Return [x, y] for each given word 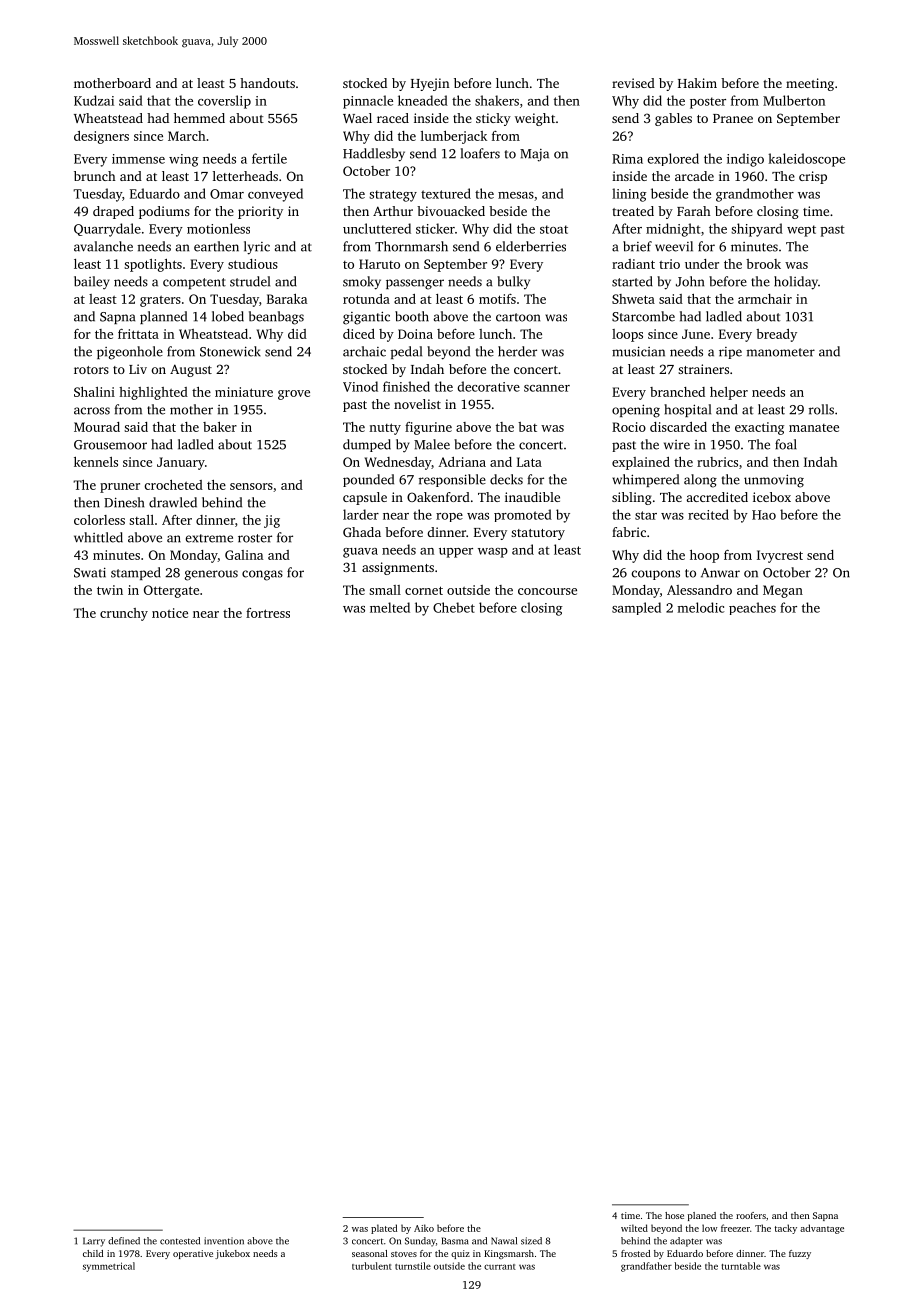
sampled [636, 608]
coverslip [224, 102]
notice [170, 613]
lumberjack [454, 137]
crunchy [124, 614]
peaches [752, 608]
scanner [547, 388]
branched [677, 392]
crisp [813, 177]
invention [224, 1241]
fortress [268, 613]
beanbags [276, 318]
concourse [547, 591]
